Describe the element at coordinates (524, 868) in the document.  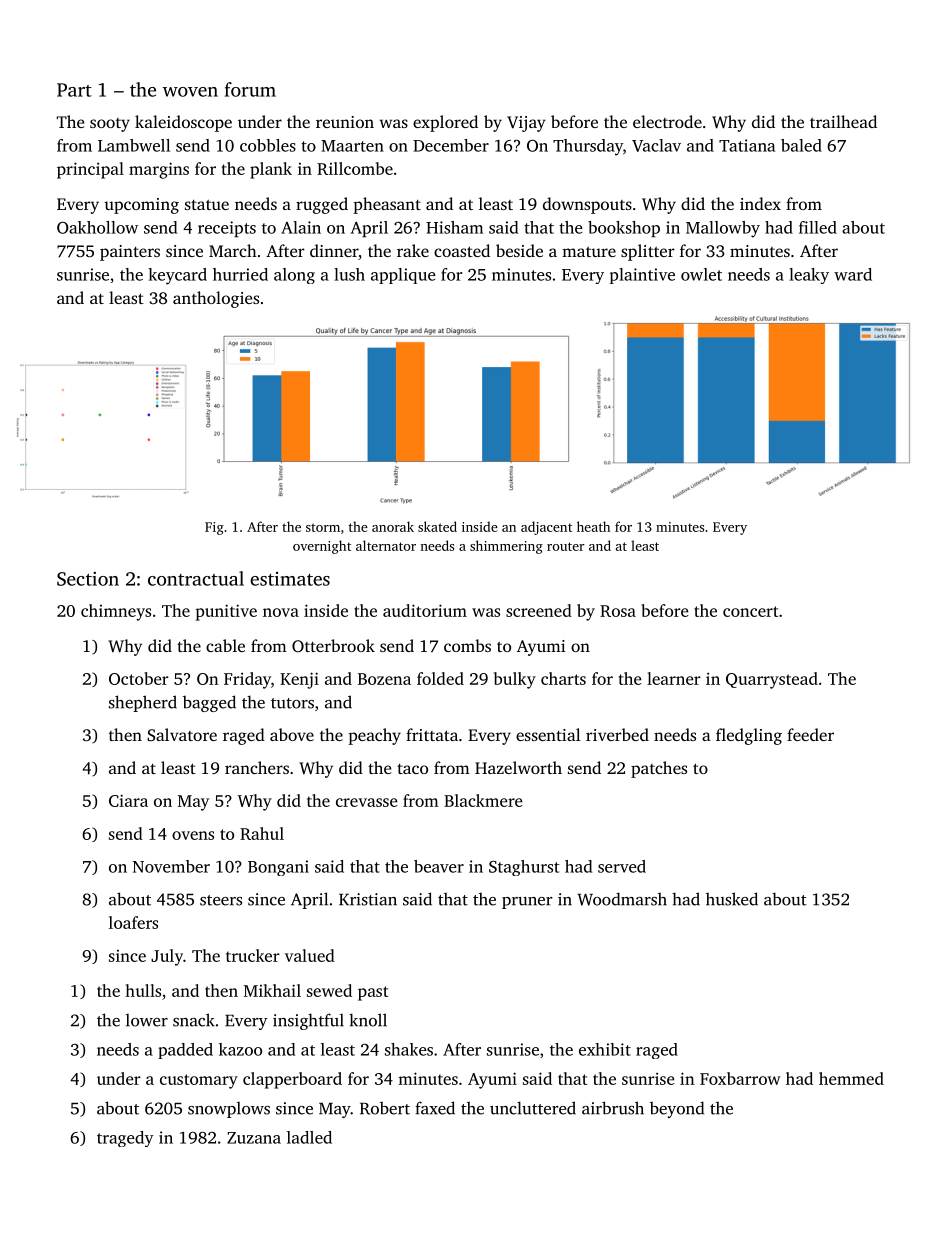
I see `Staghurst` at that location.
